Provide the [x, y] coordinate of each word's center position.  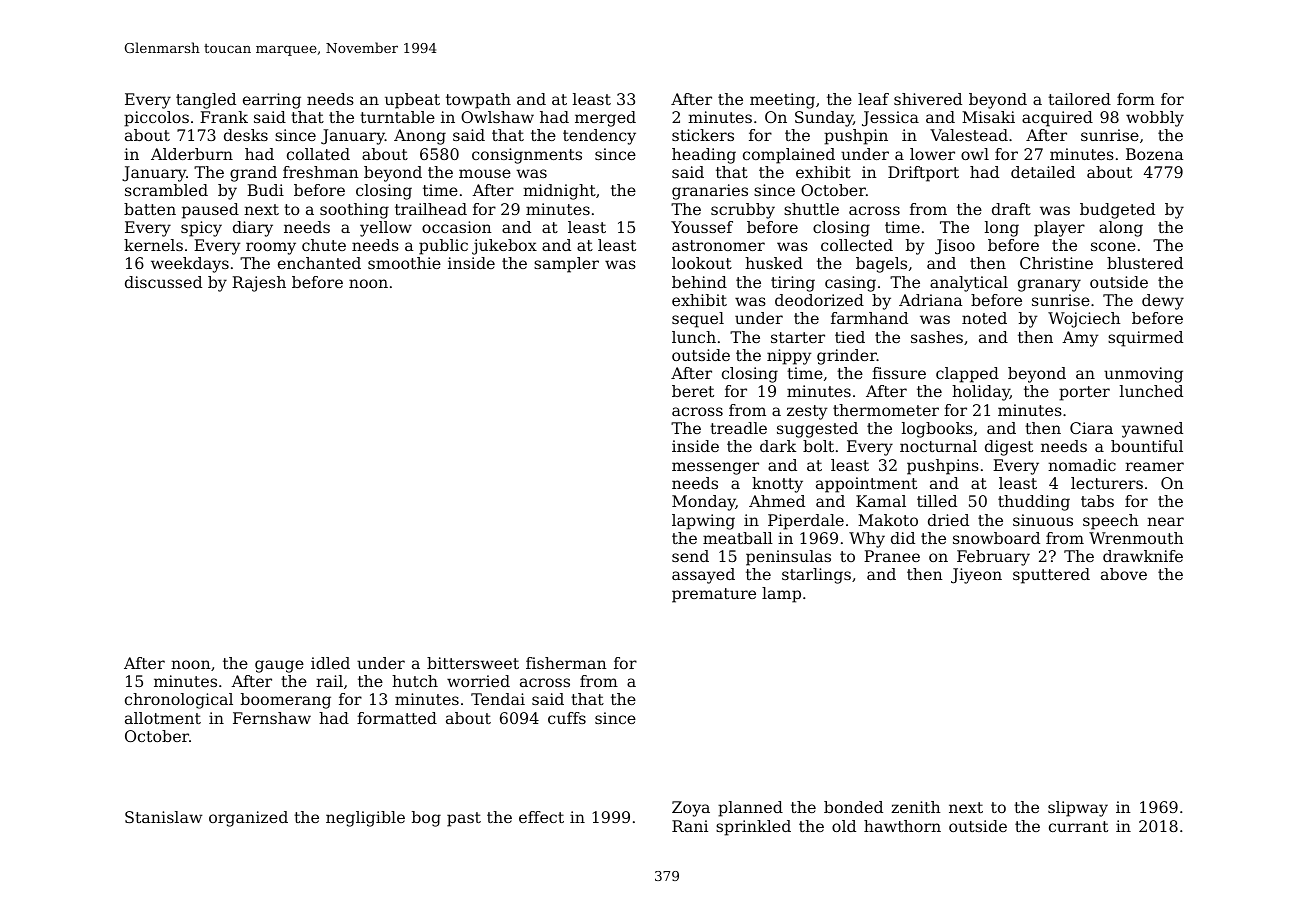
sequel [698, 320]
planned [750, 809]
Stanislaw [163, 817]
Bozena [1154, 154]
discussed [163, 282]
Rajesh [259, 284]
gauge [279, 666]
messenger [715, 468]
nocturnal [938, 446]
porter [1084, 393]
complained [789, 156]
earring [272, 101]
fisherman [566, 663]
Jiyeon [976, 576]
